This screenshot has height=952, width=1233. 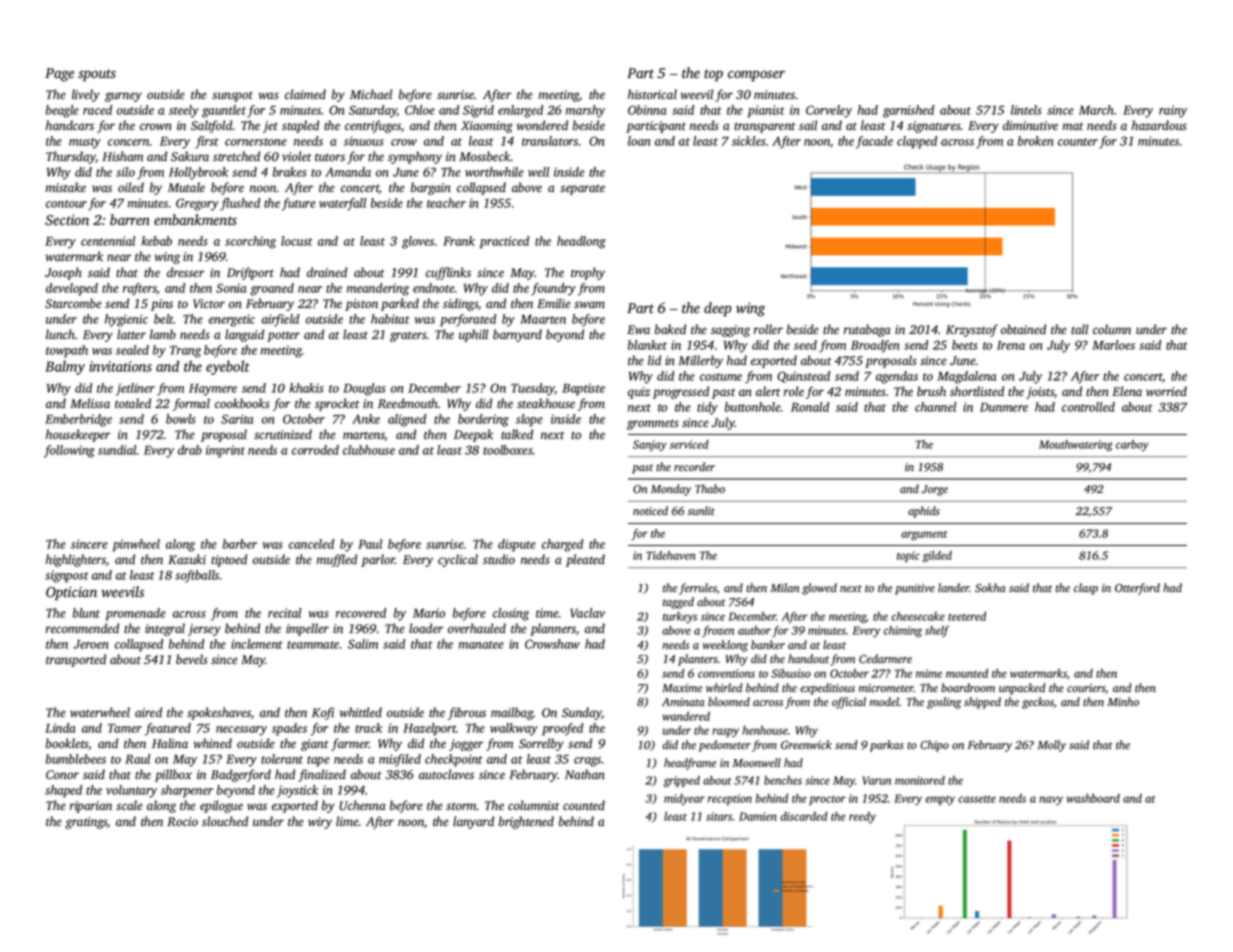 I want to click on gurney, so click(x=123, y=97).
